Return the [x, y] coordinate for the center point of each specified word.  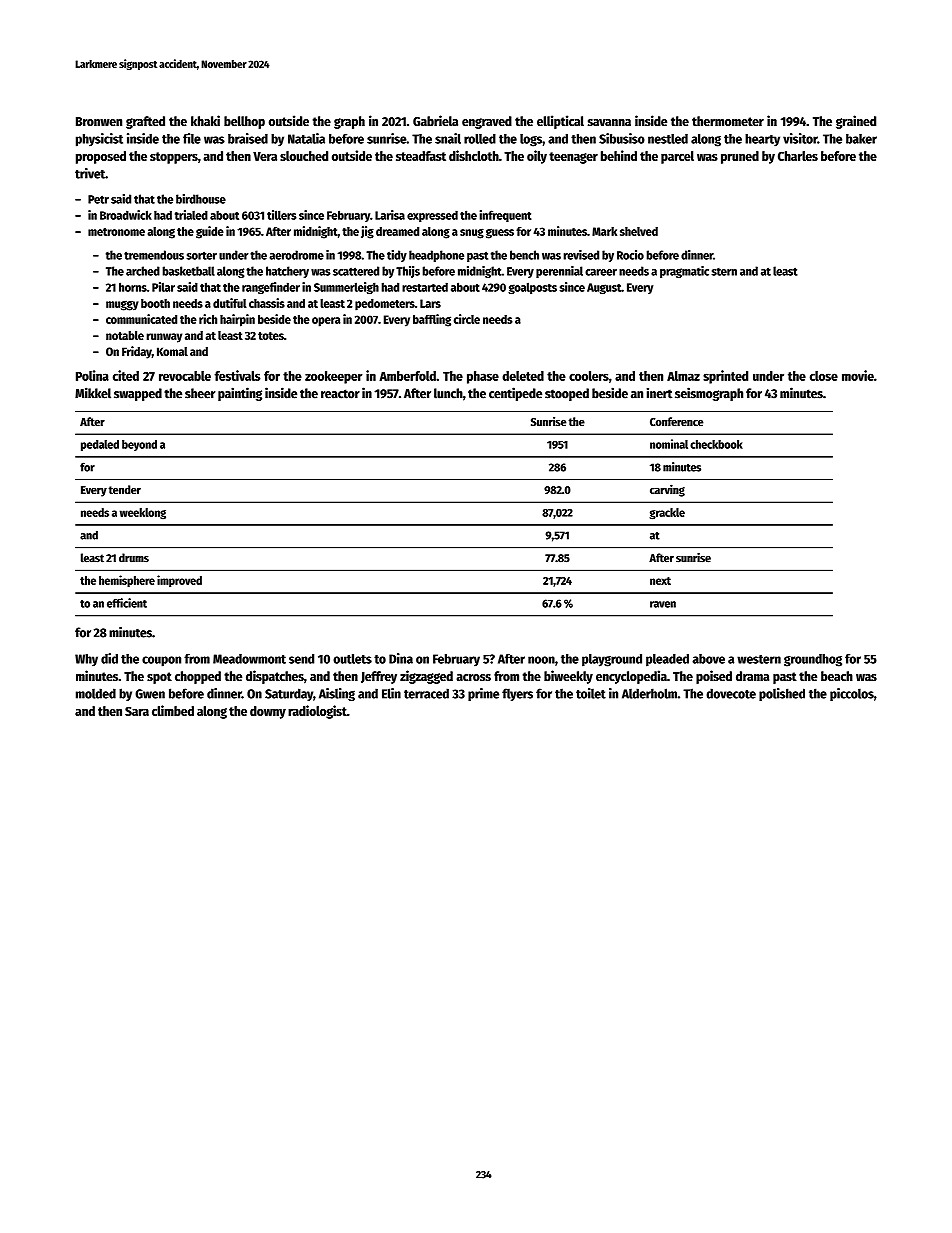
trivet [90, 173]
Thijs [408, 272]
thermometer [728, 121]
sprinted [725, 377]
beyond [139, 445]
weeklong [143, 514]
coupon [161, 661]
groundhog [813, 660]
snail [448, 138]
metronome [116, 232]
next [660, 581]
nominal [669, 444]
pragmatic [684, 272]
